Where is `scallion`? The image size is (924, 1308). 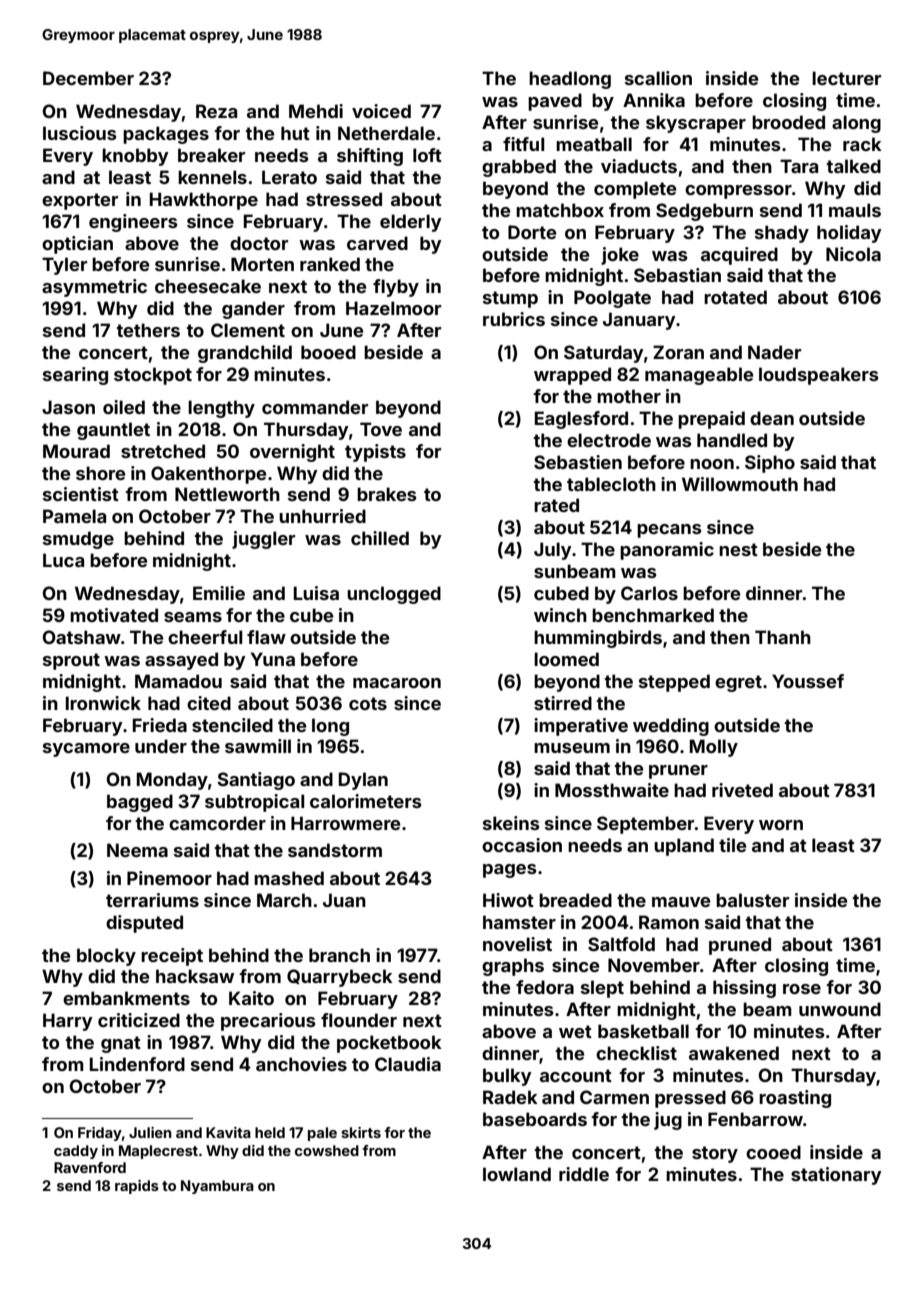
scallion is located at coordinates (658, 78).
